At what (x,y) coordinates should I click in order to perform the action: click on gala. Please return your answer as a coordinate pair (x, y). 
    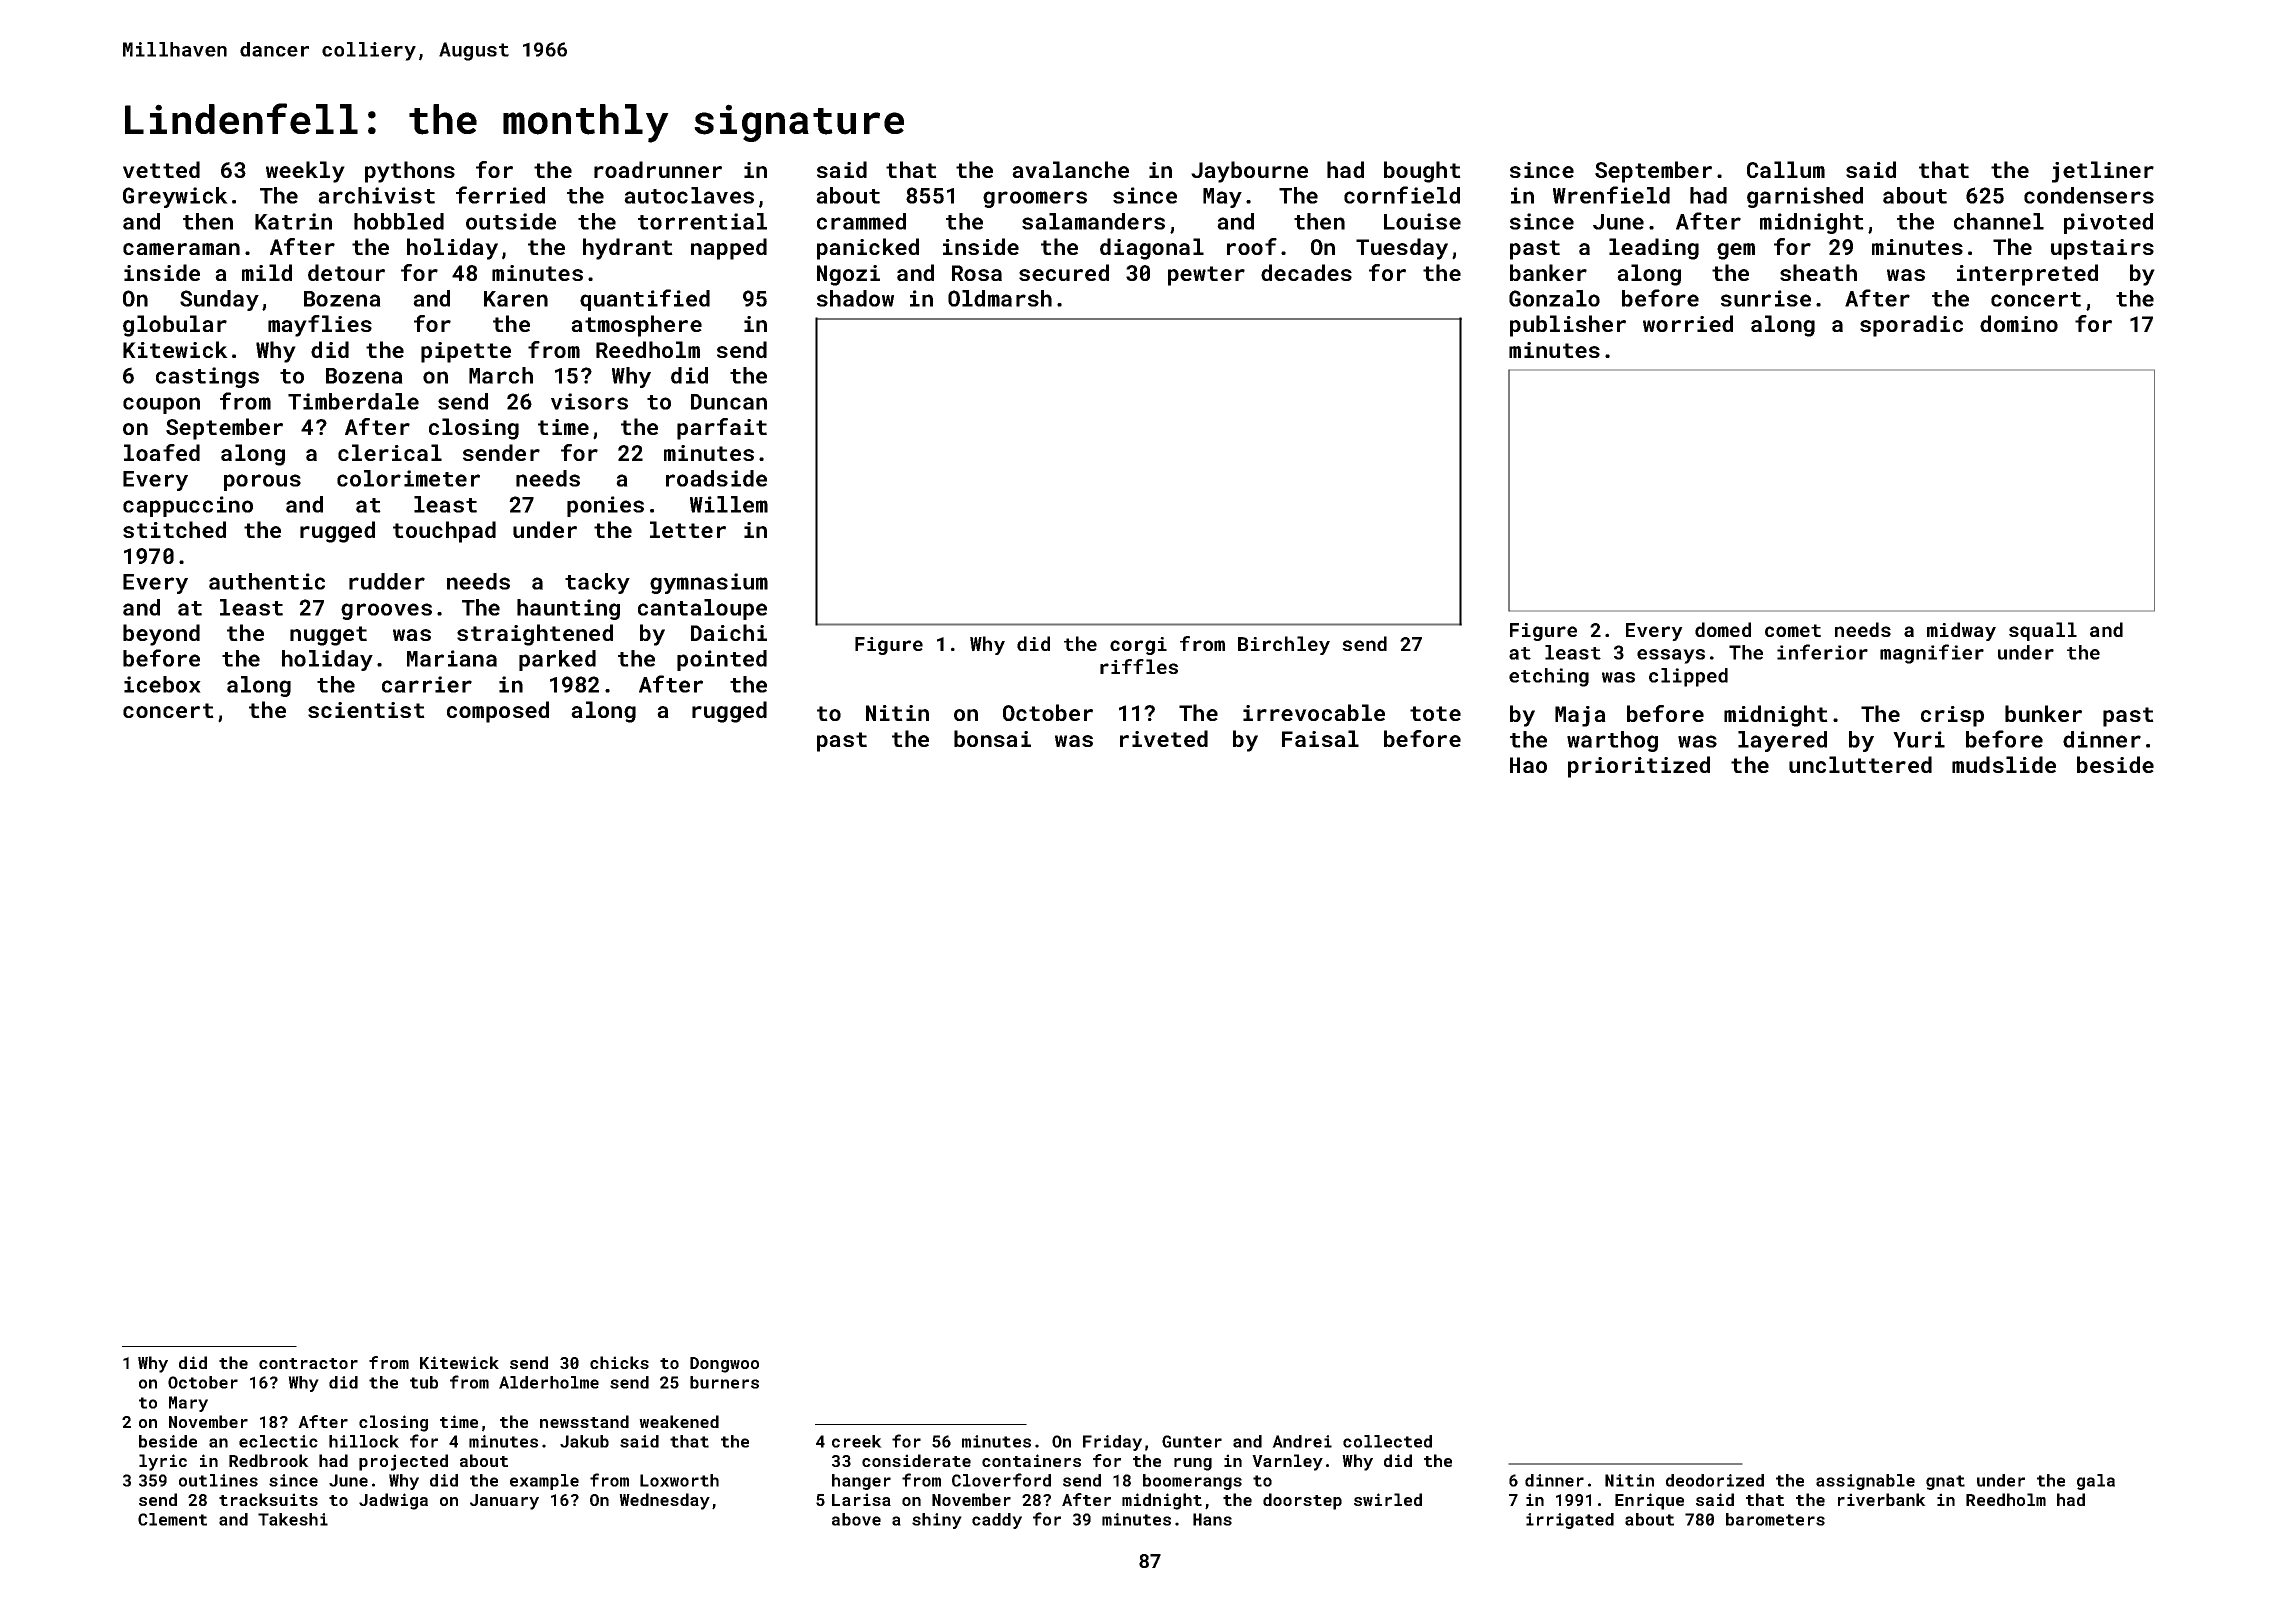
    Looking at the image, I should click on (2096, 1482).
